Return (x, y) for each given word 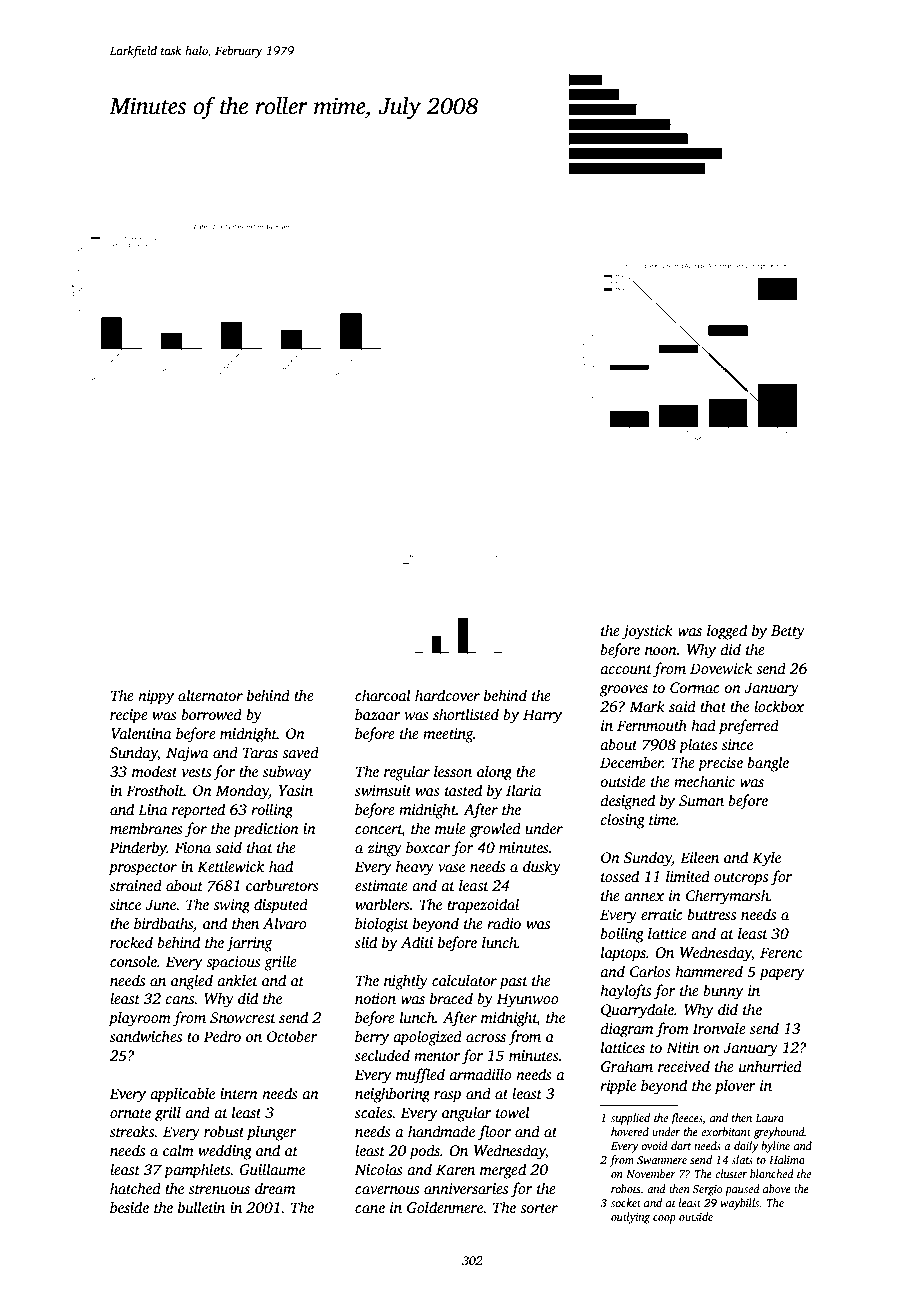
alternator (210, 695)
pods (424, 1152)
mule (450, 828)
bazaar (378, 714)
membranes (146, 828)
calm (178, 1150)
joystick (647, 632)
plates (698, 746)
